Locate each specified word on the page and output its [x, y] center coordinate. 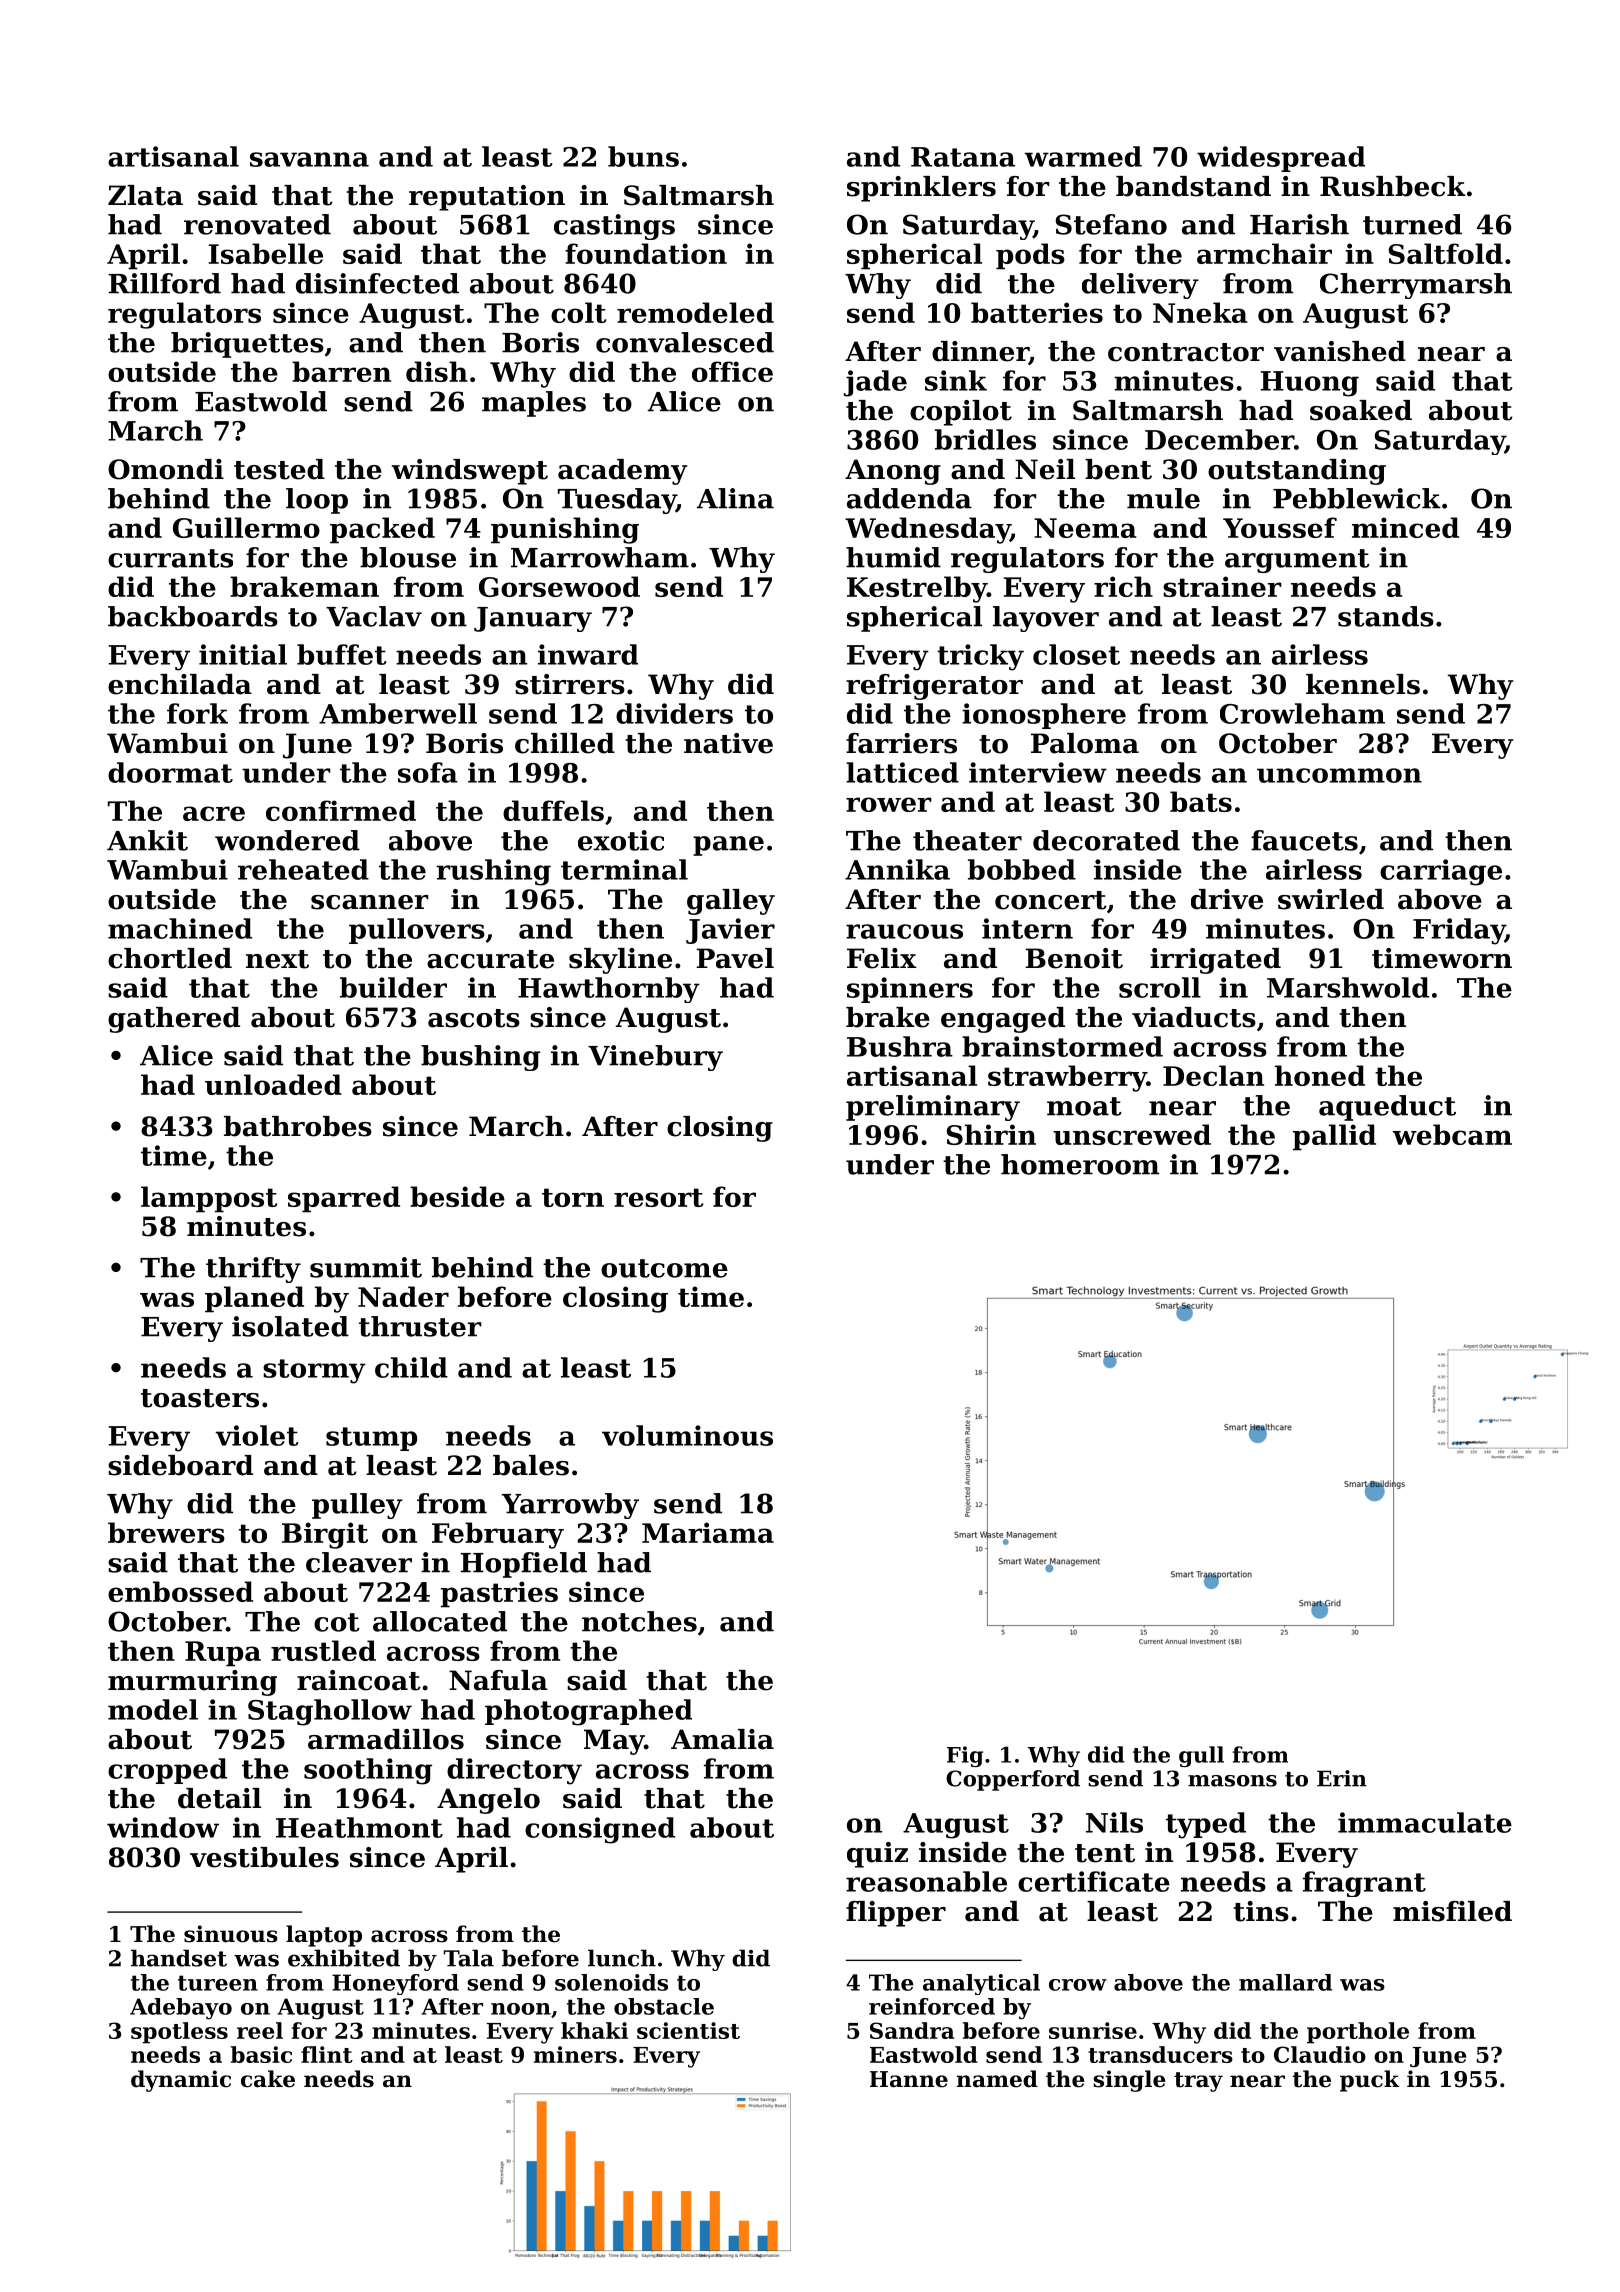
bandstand [1193, 186]
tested [279, 469]
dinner [980, 352]
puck [1369, 2081]
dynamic [181, 2081]
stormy [314, 1371]
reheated [303, 869]
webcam [1452, 1134]
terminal [624, 869]
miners [575, 2054]
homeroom [1080, 1164]
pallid [1334, 1137]
